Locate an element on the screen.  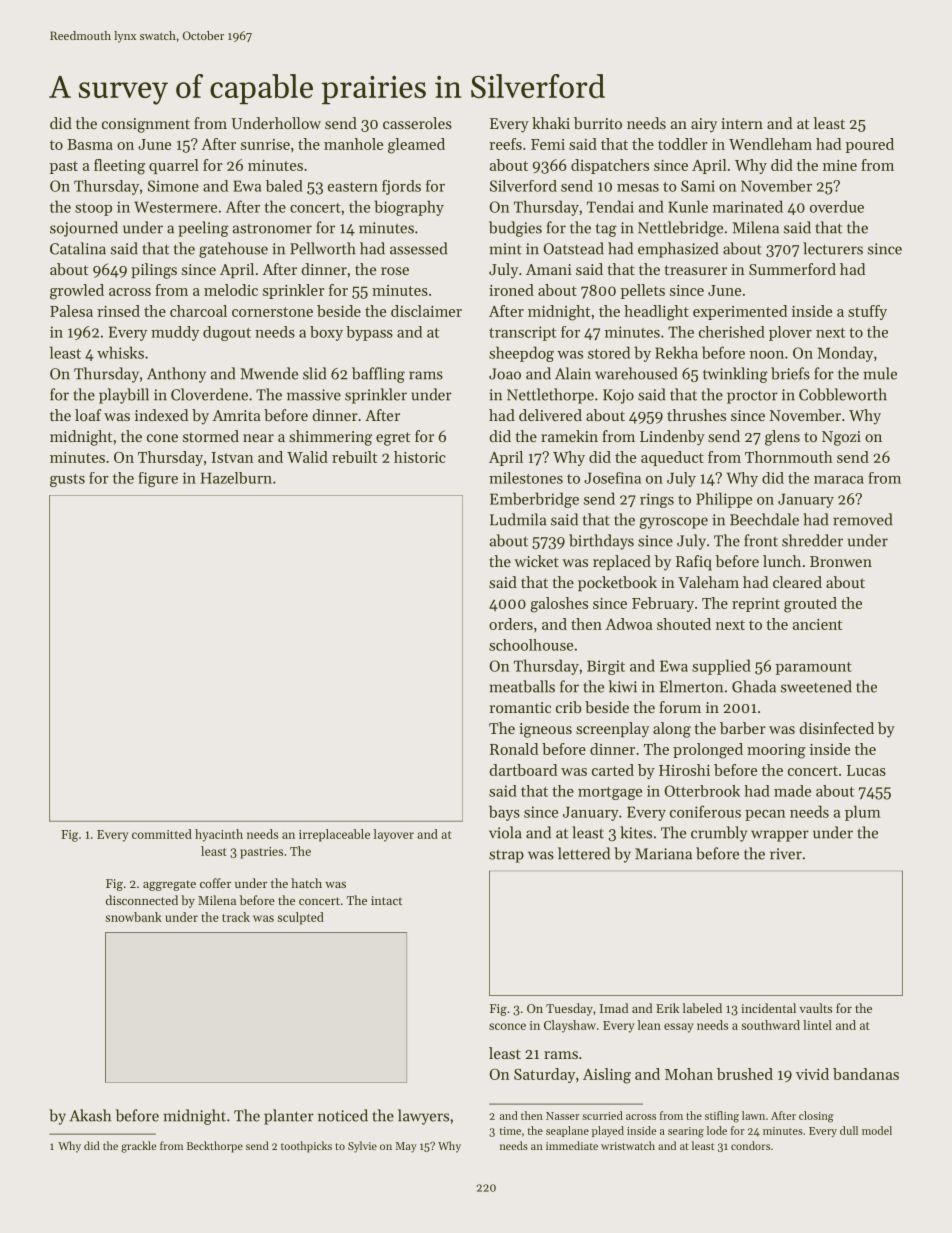
consignment is located at coordinates (146, 125).
